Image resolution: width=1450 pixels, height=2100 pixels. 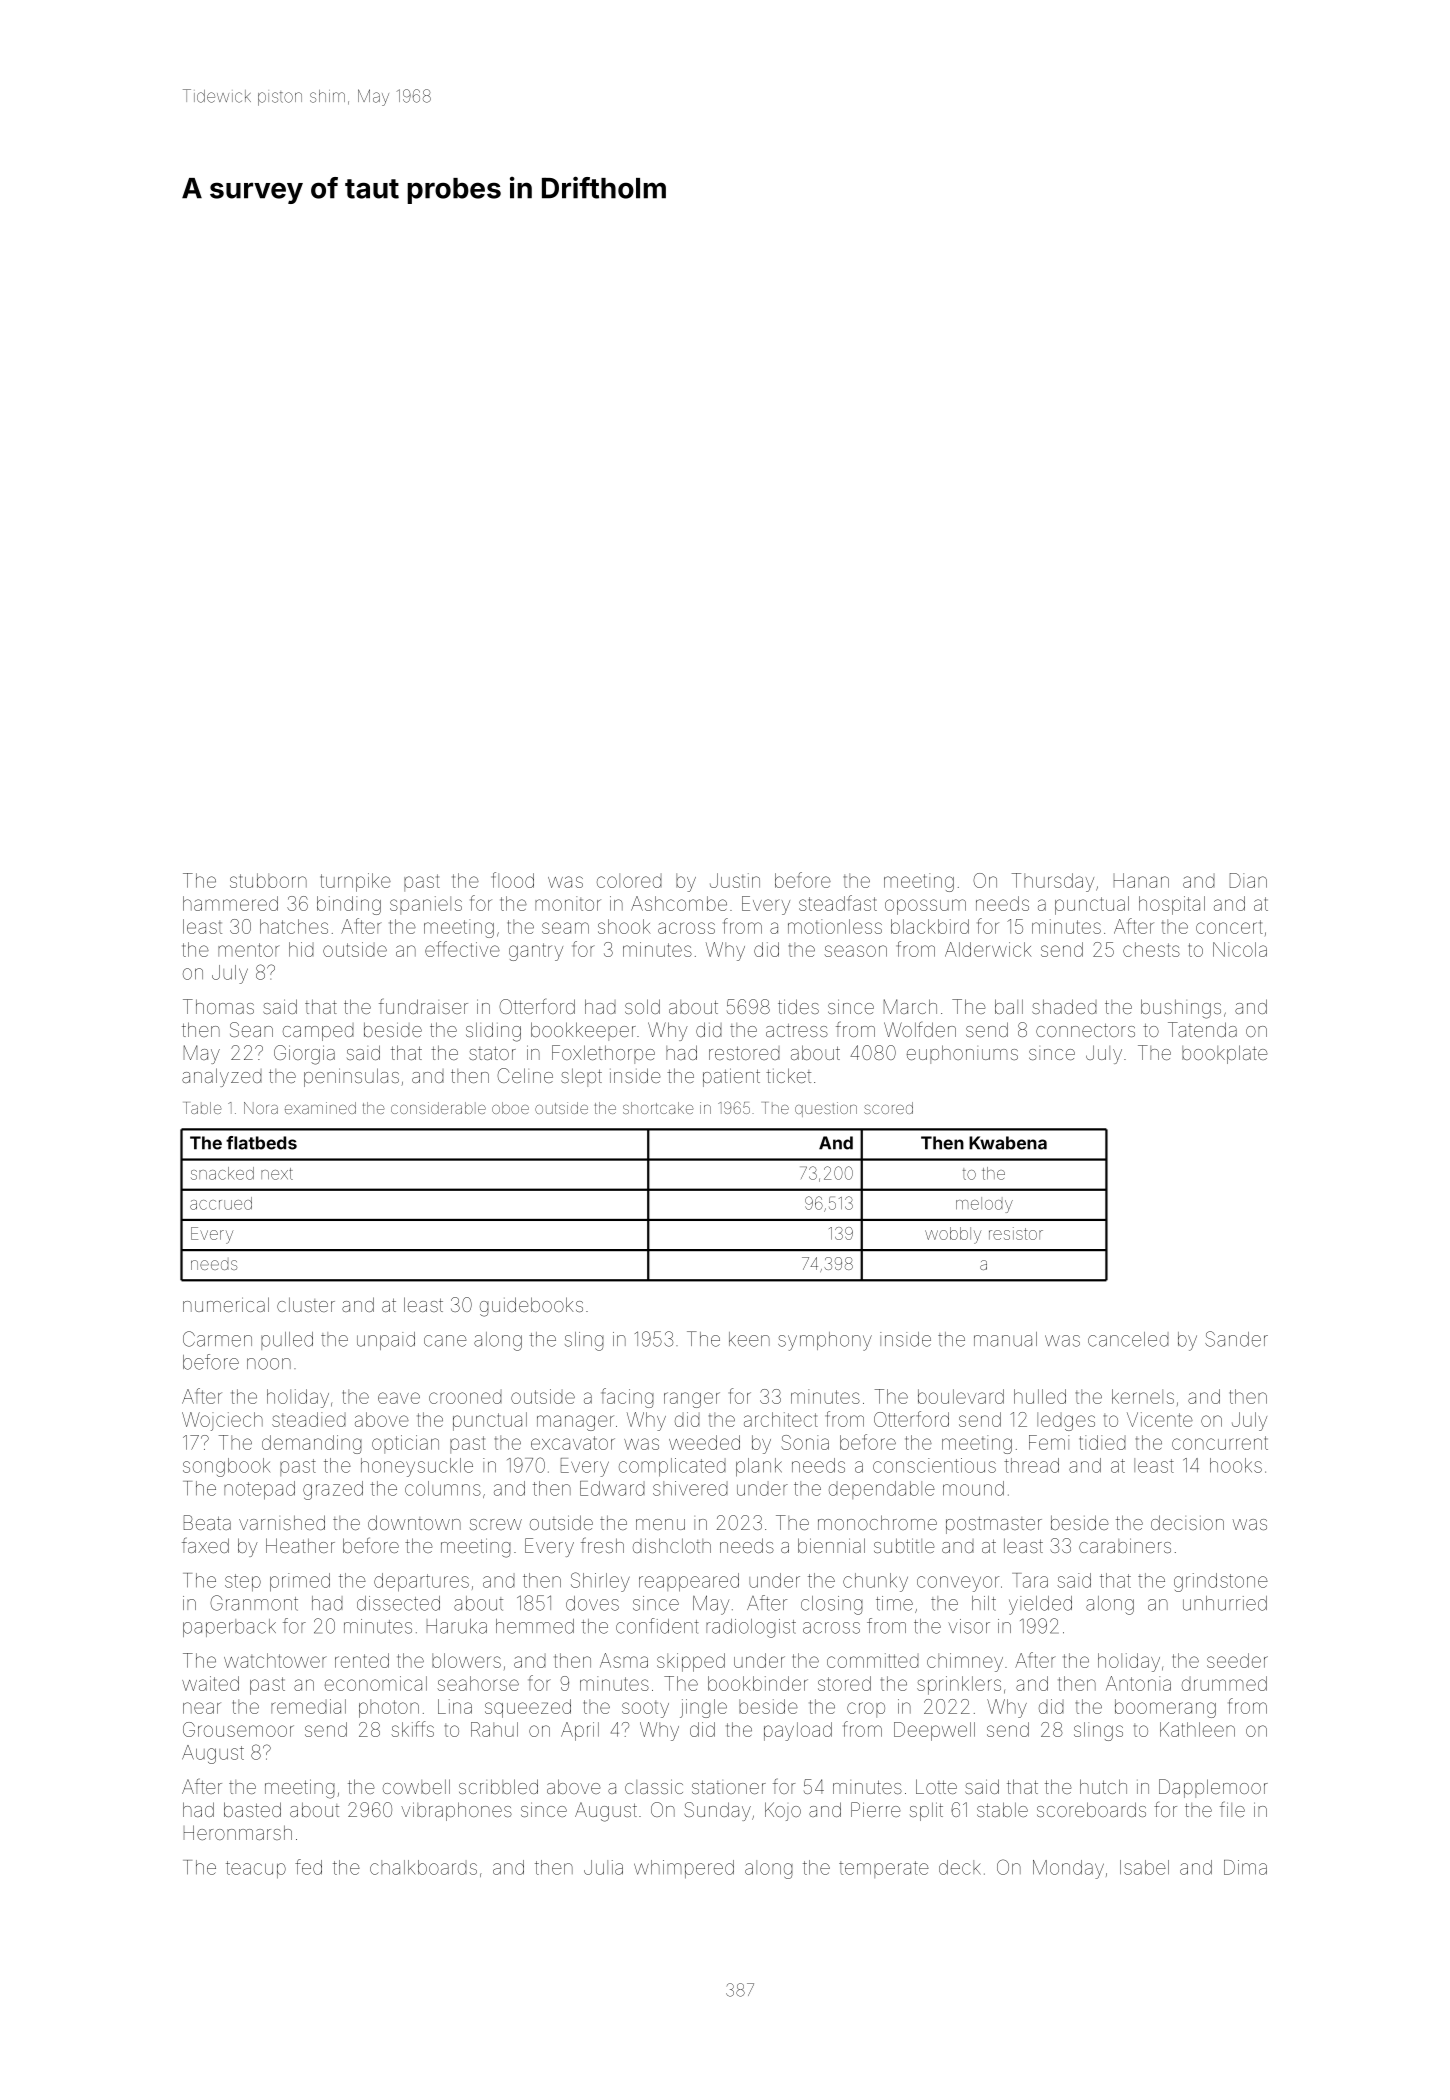 What do you see at coordinates (423, 1867) in the document?
I see `chalkboards` at bounding box center [423, 1867].
